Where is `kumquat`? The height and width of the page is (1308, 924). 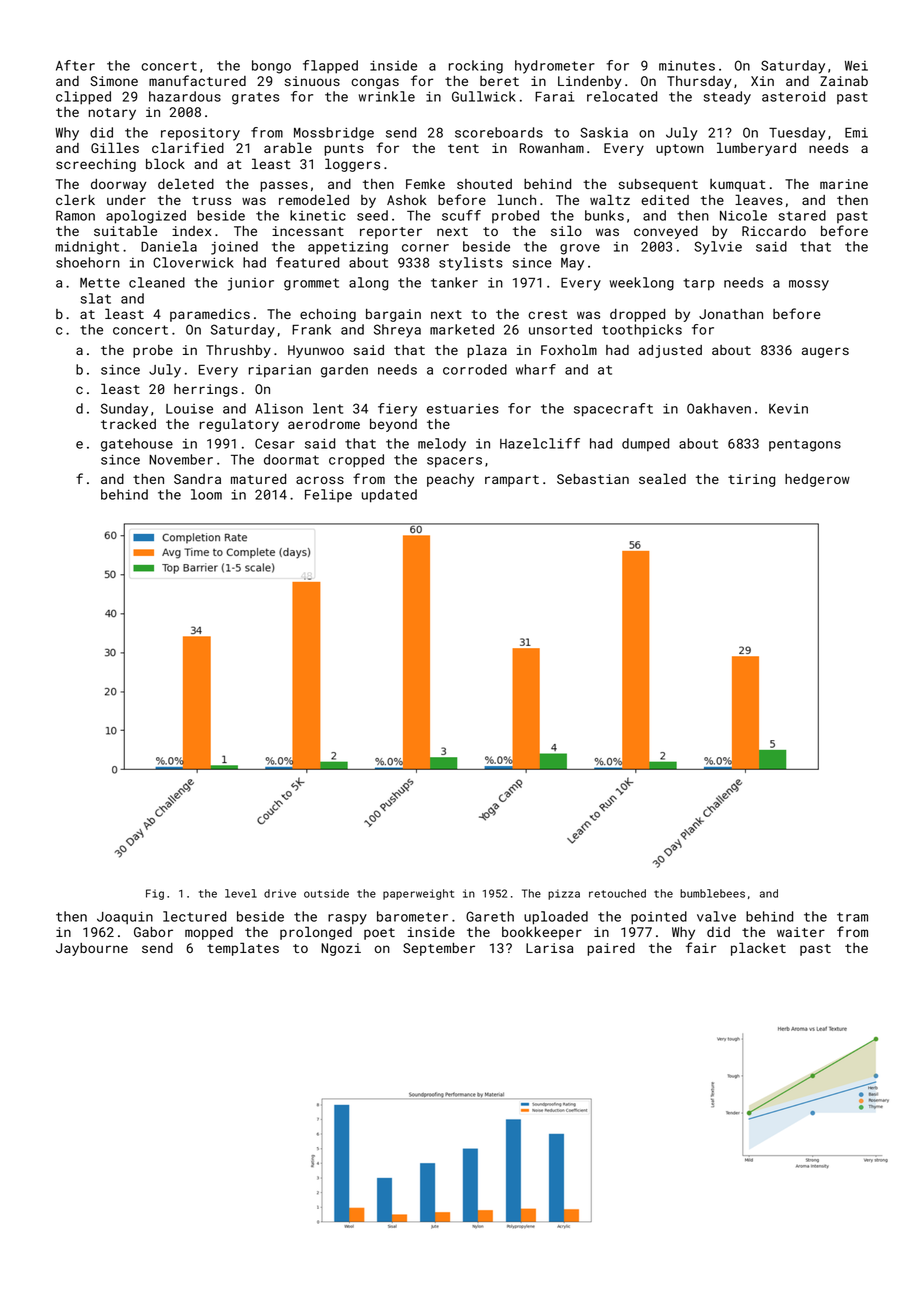
kumquat is located at coordinates (738, 185).
